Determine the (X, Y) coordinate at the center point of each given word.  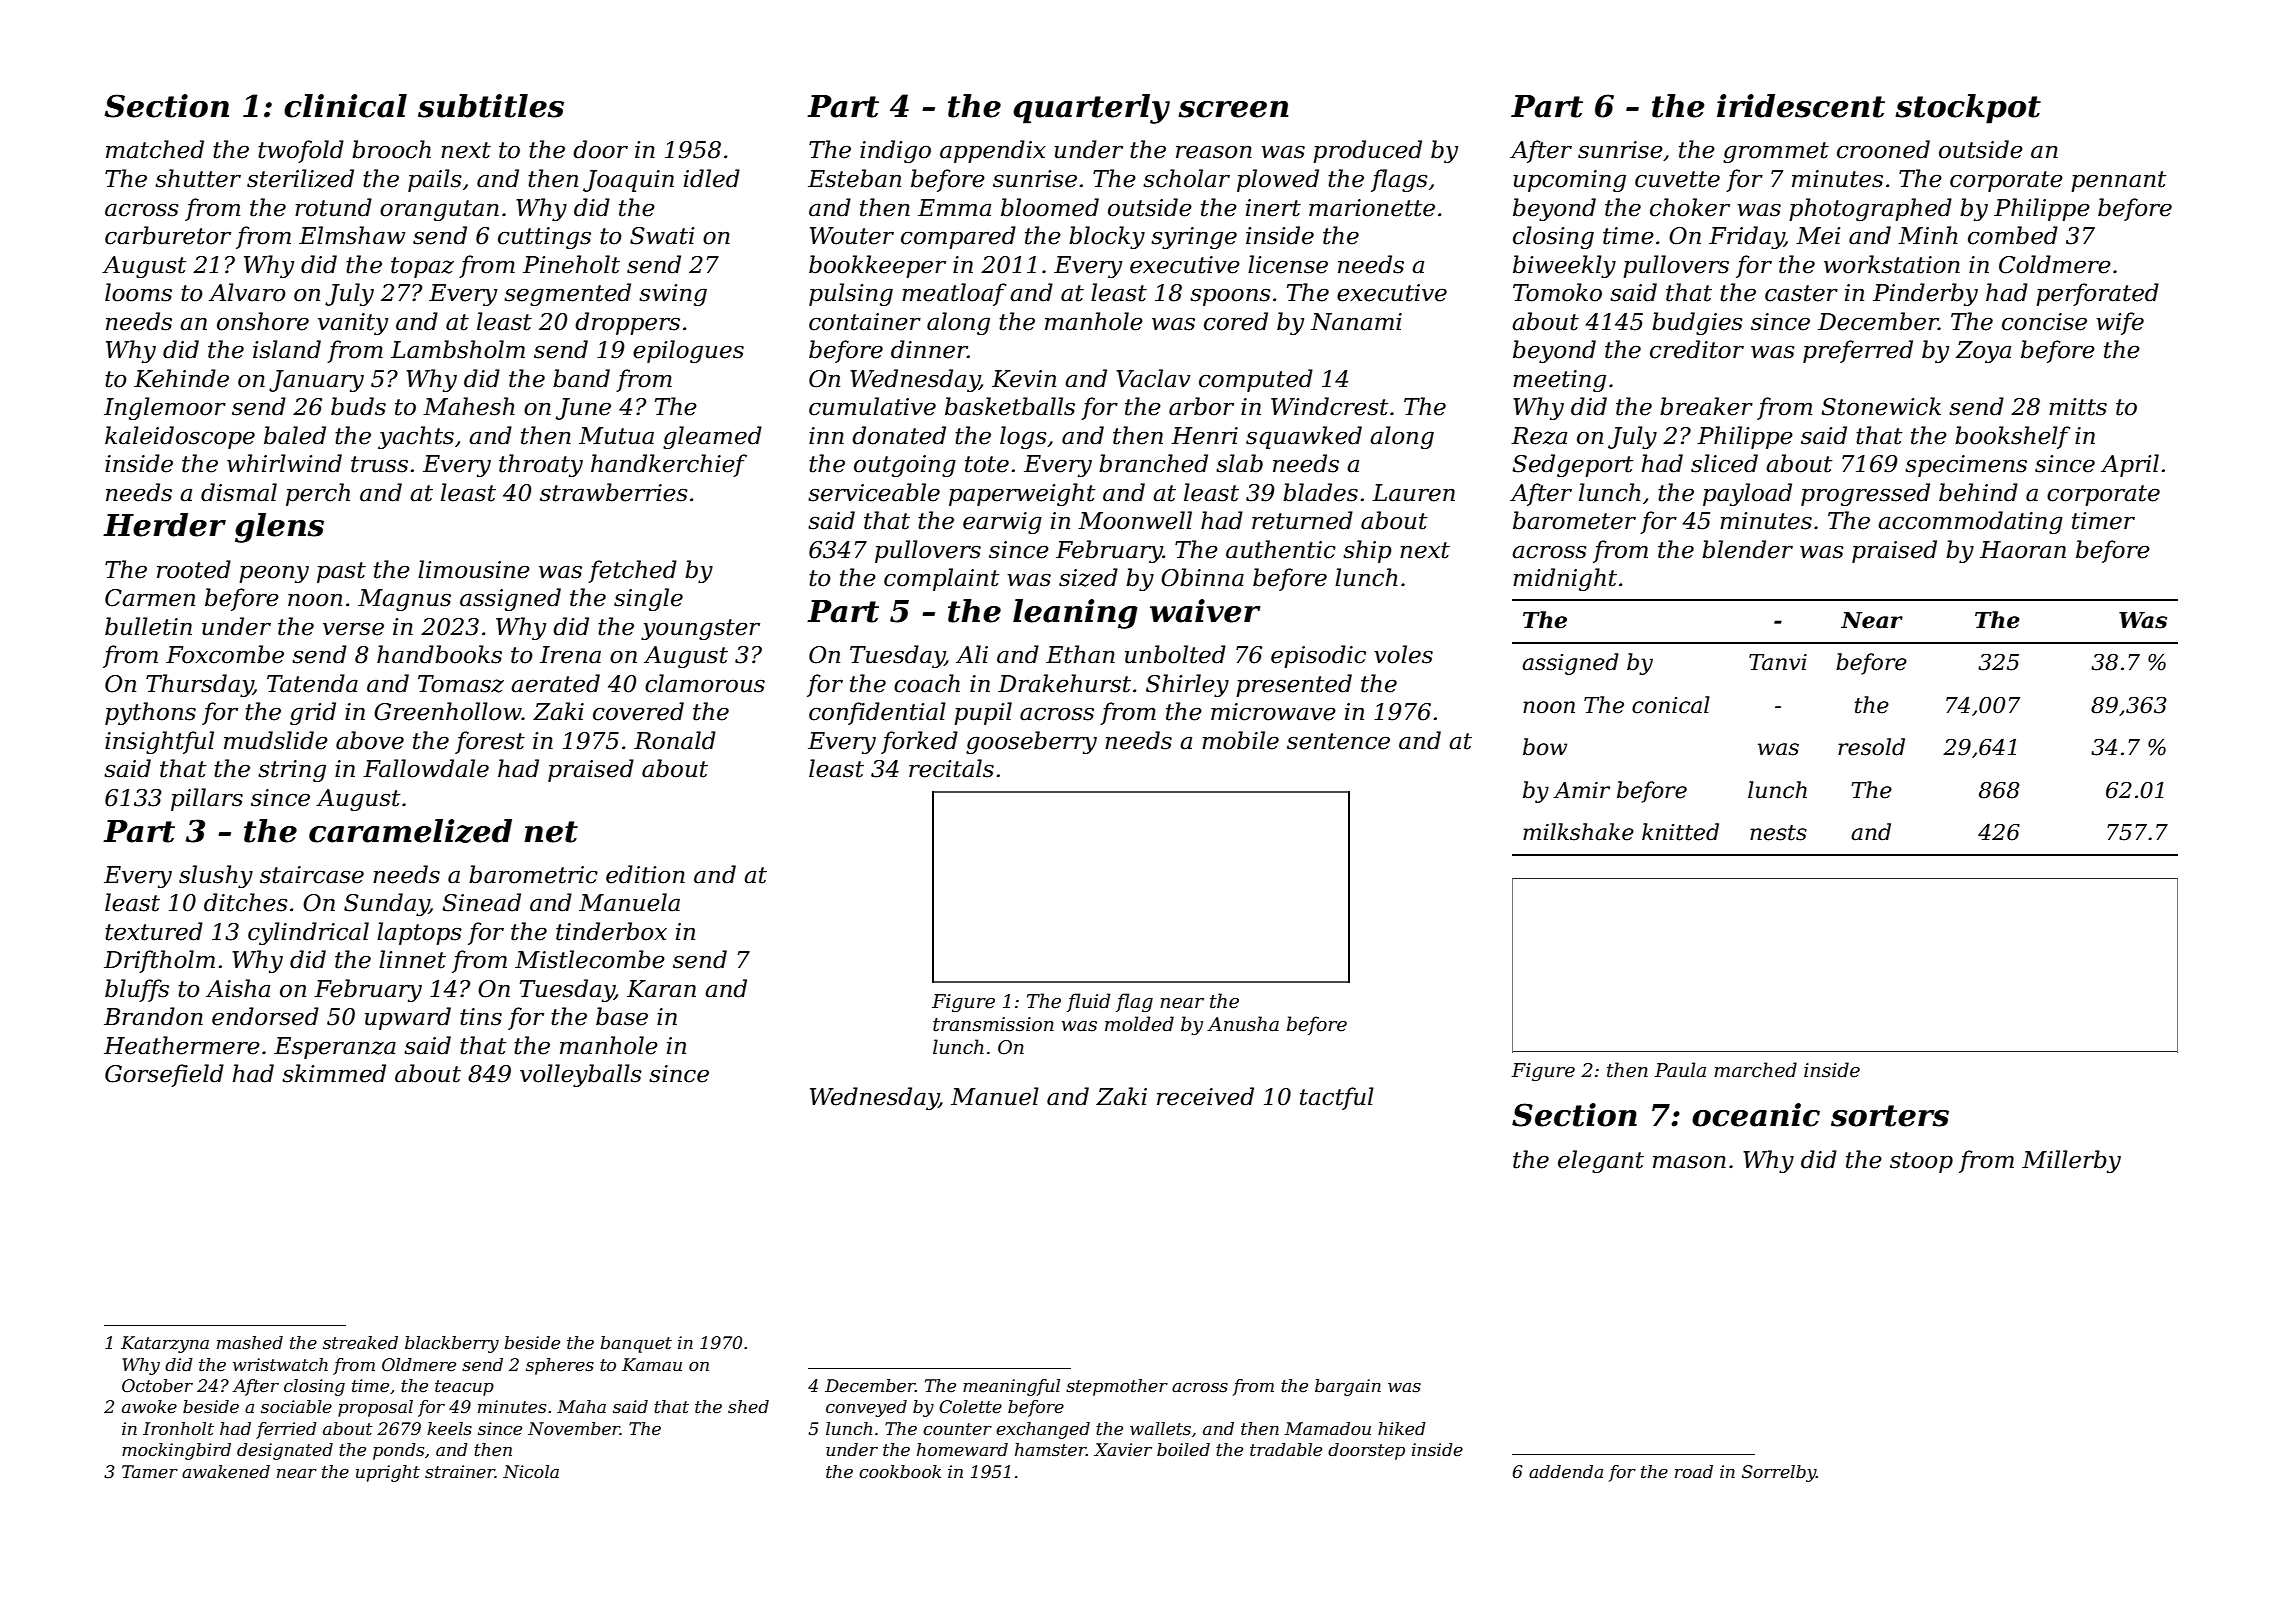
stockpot (1968, 109)
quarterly (1091, 109)
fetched (632, 571)
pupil (983, 713)
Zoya (1983, 352)
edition (645, 874)
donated (899, 435)
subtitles (491, 106)
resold (1871, 747)
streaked (360, 1343)
